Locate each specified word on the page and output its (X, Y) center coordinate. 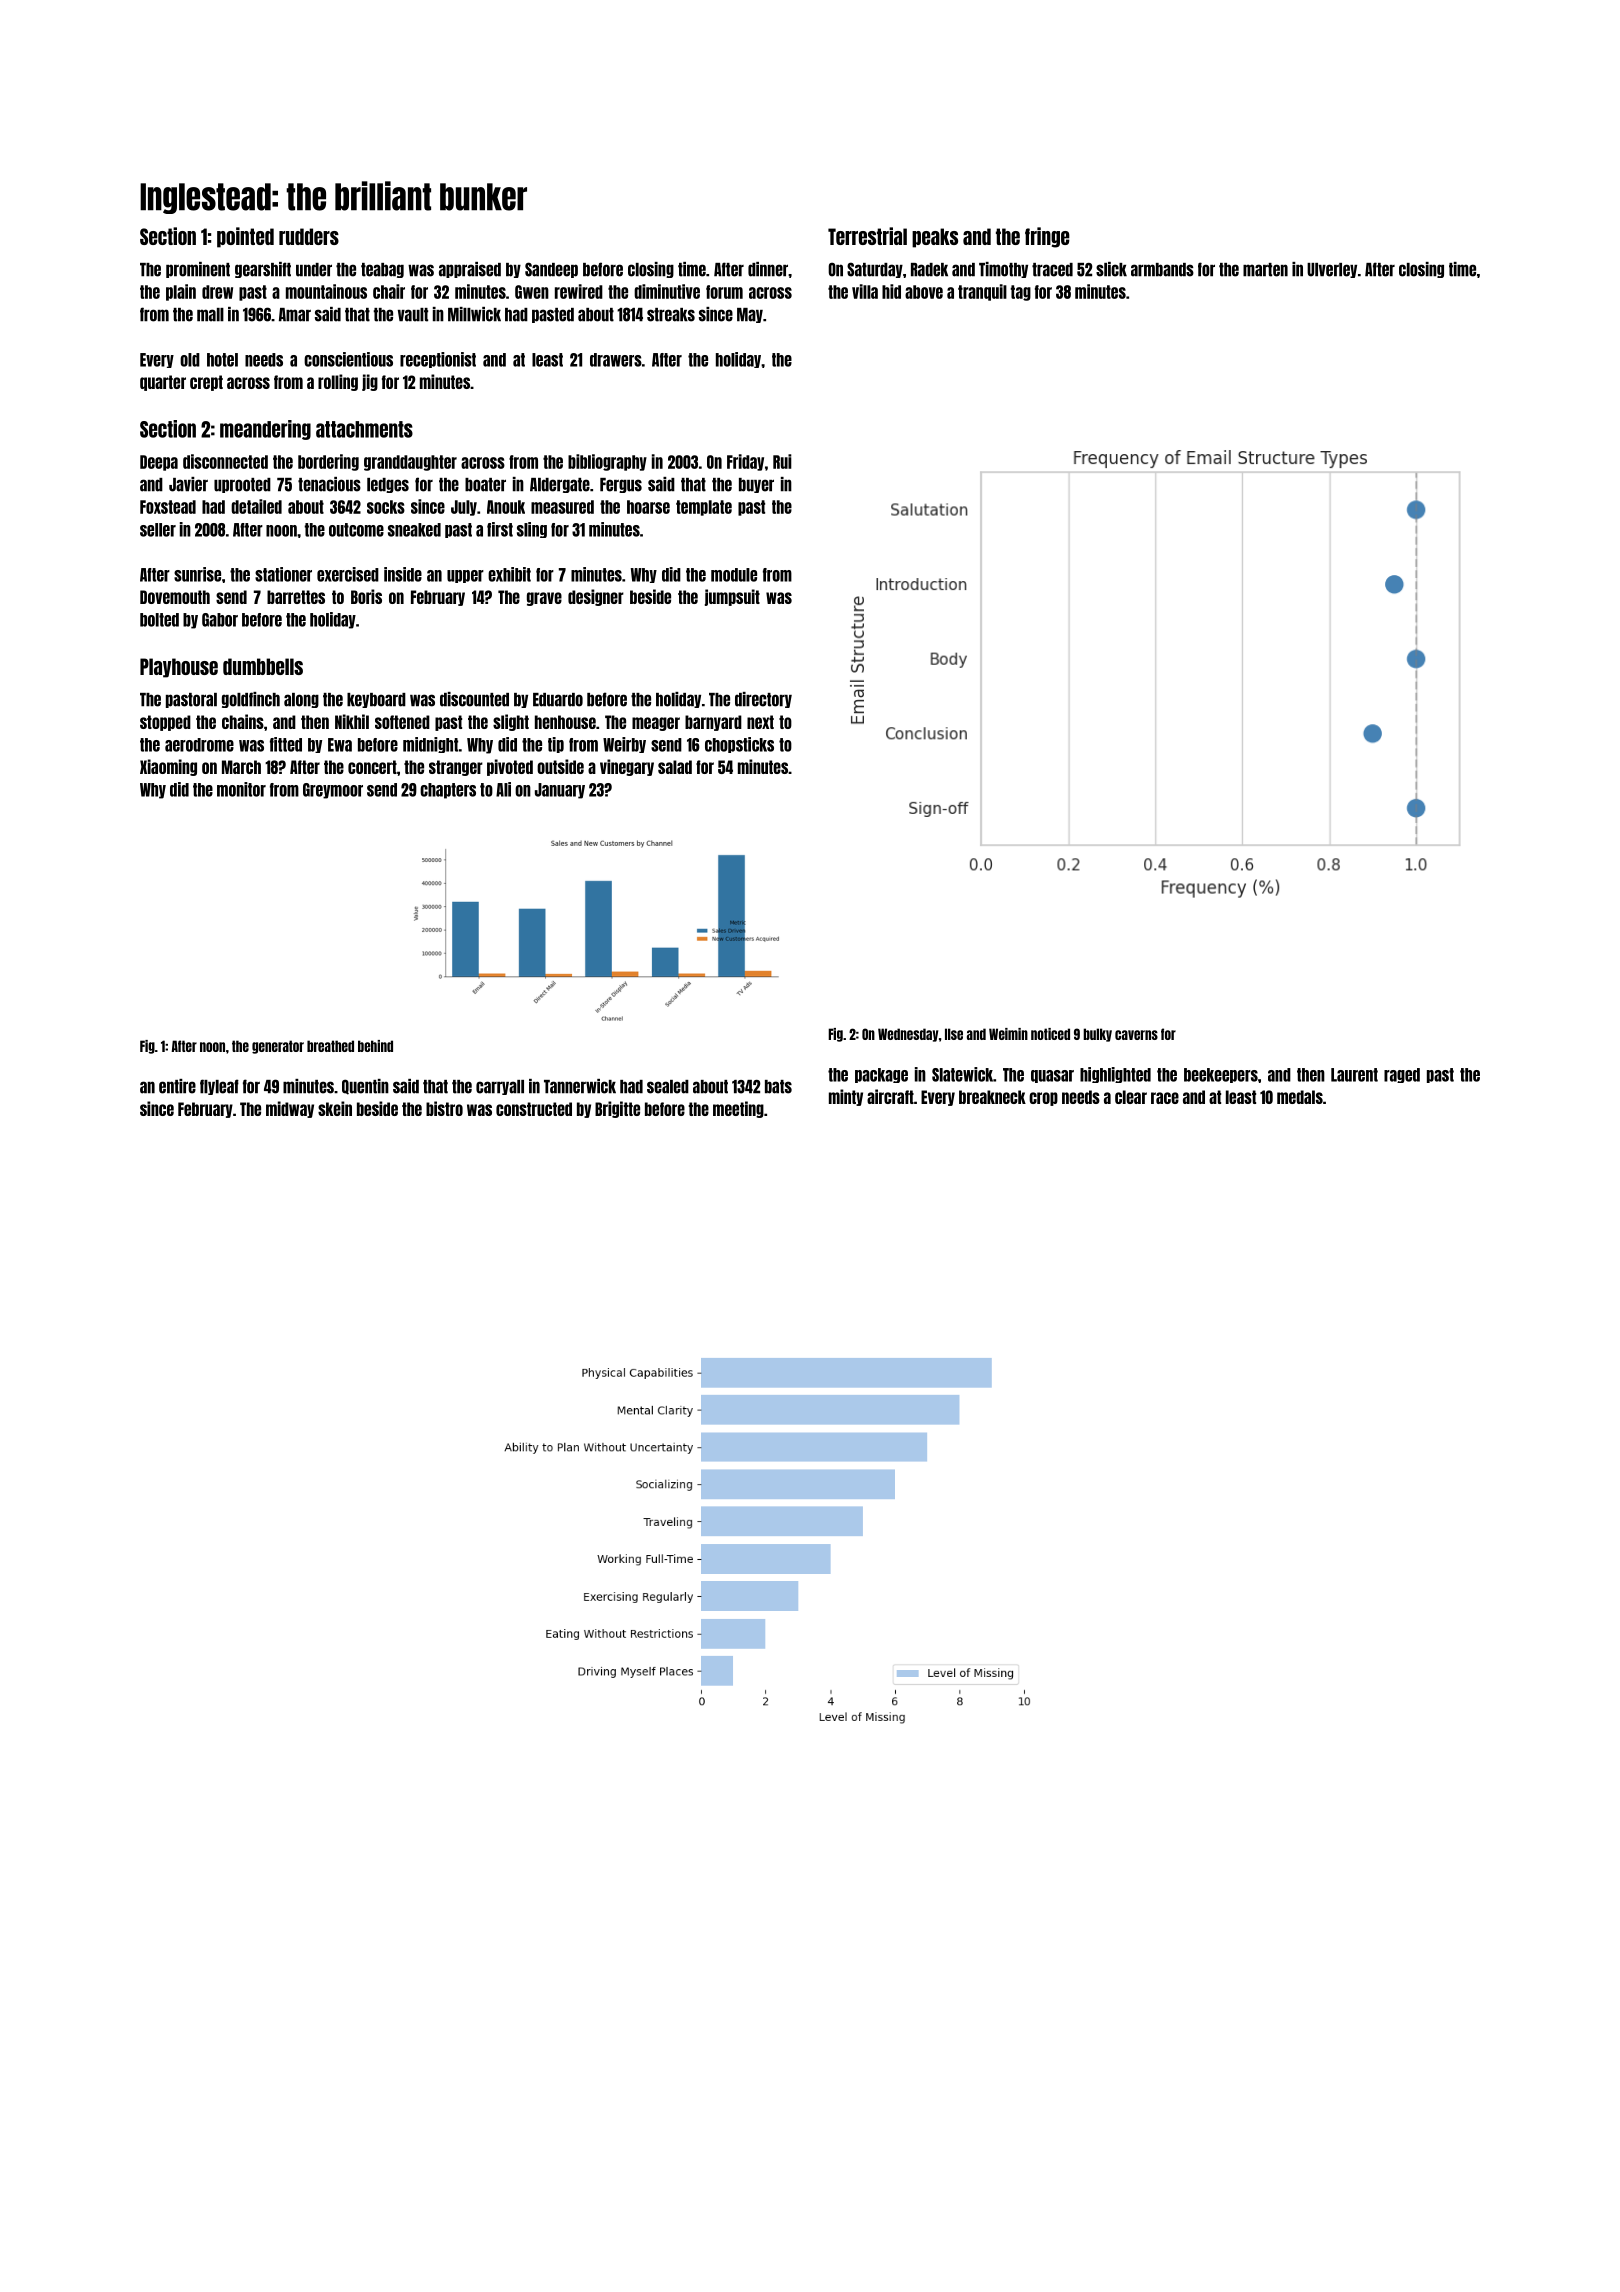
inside (403, 574)
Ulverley (1332, 270)
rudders (309, 236)
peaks (935, 238)
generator (278, 1047)
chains (243, 721)
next (760, 722)
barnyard (713, 723)
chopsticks (739, 745)
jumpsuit (732, 597)
